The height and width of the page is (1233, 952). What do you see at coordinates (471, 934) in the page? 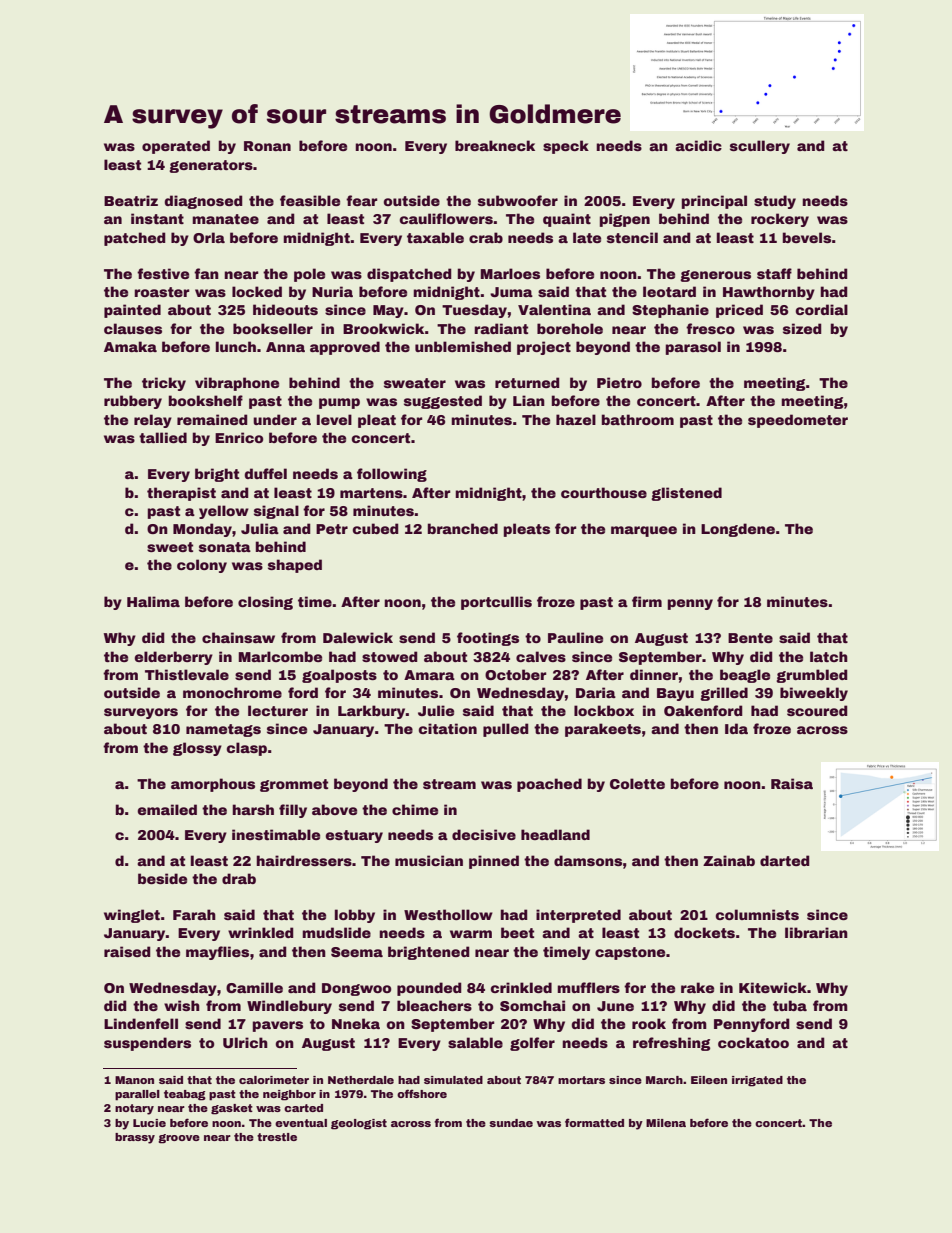
I see `warm` at bounding box center [471, 934].
